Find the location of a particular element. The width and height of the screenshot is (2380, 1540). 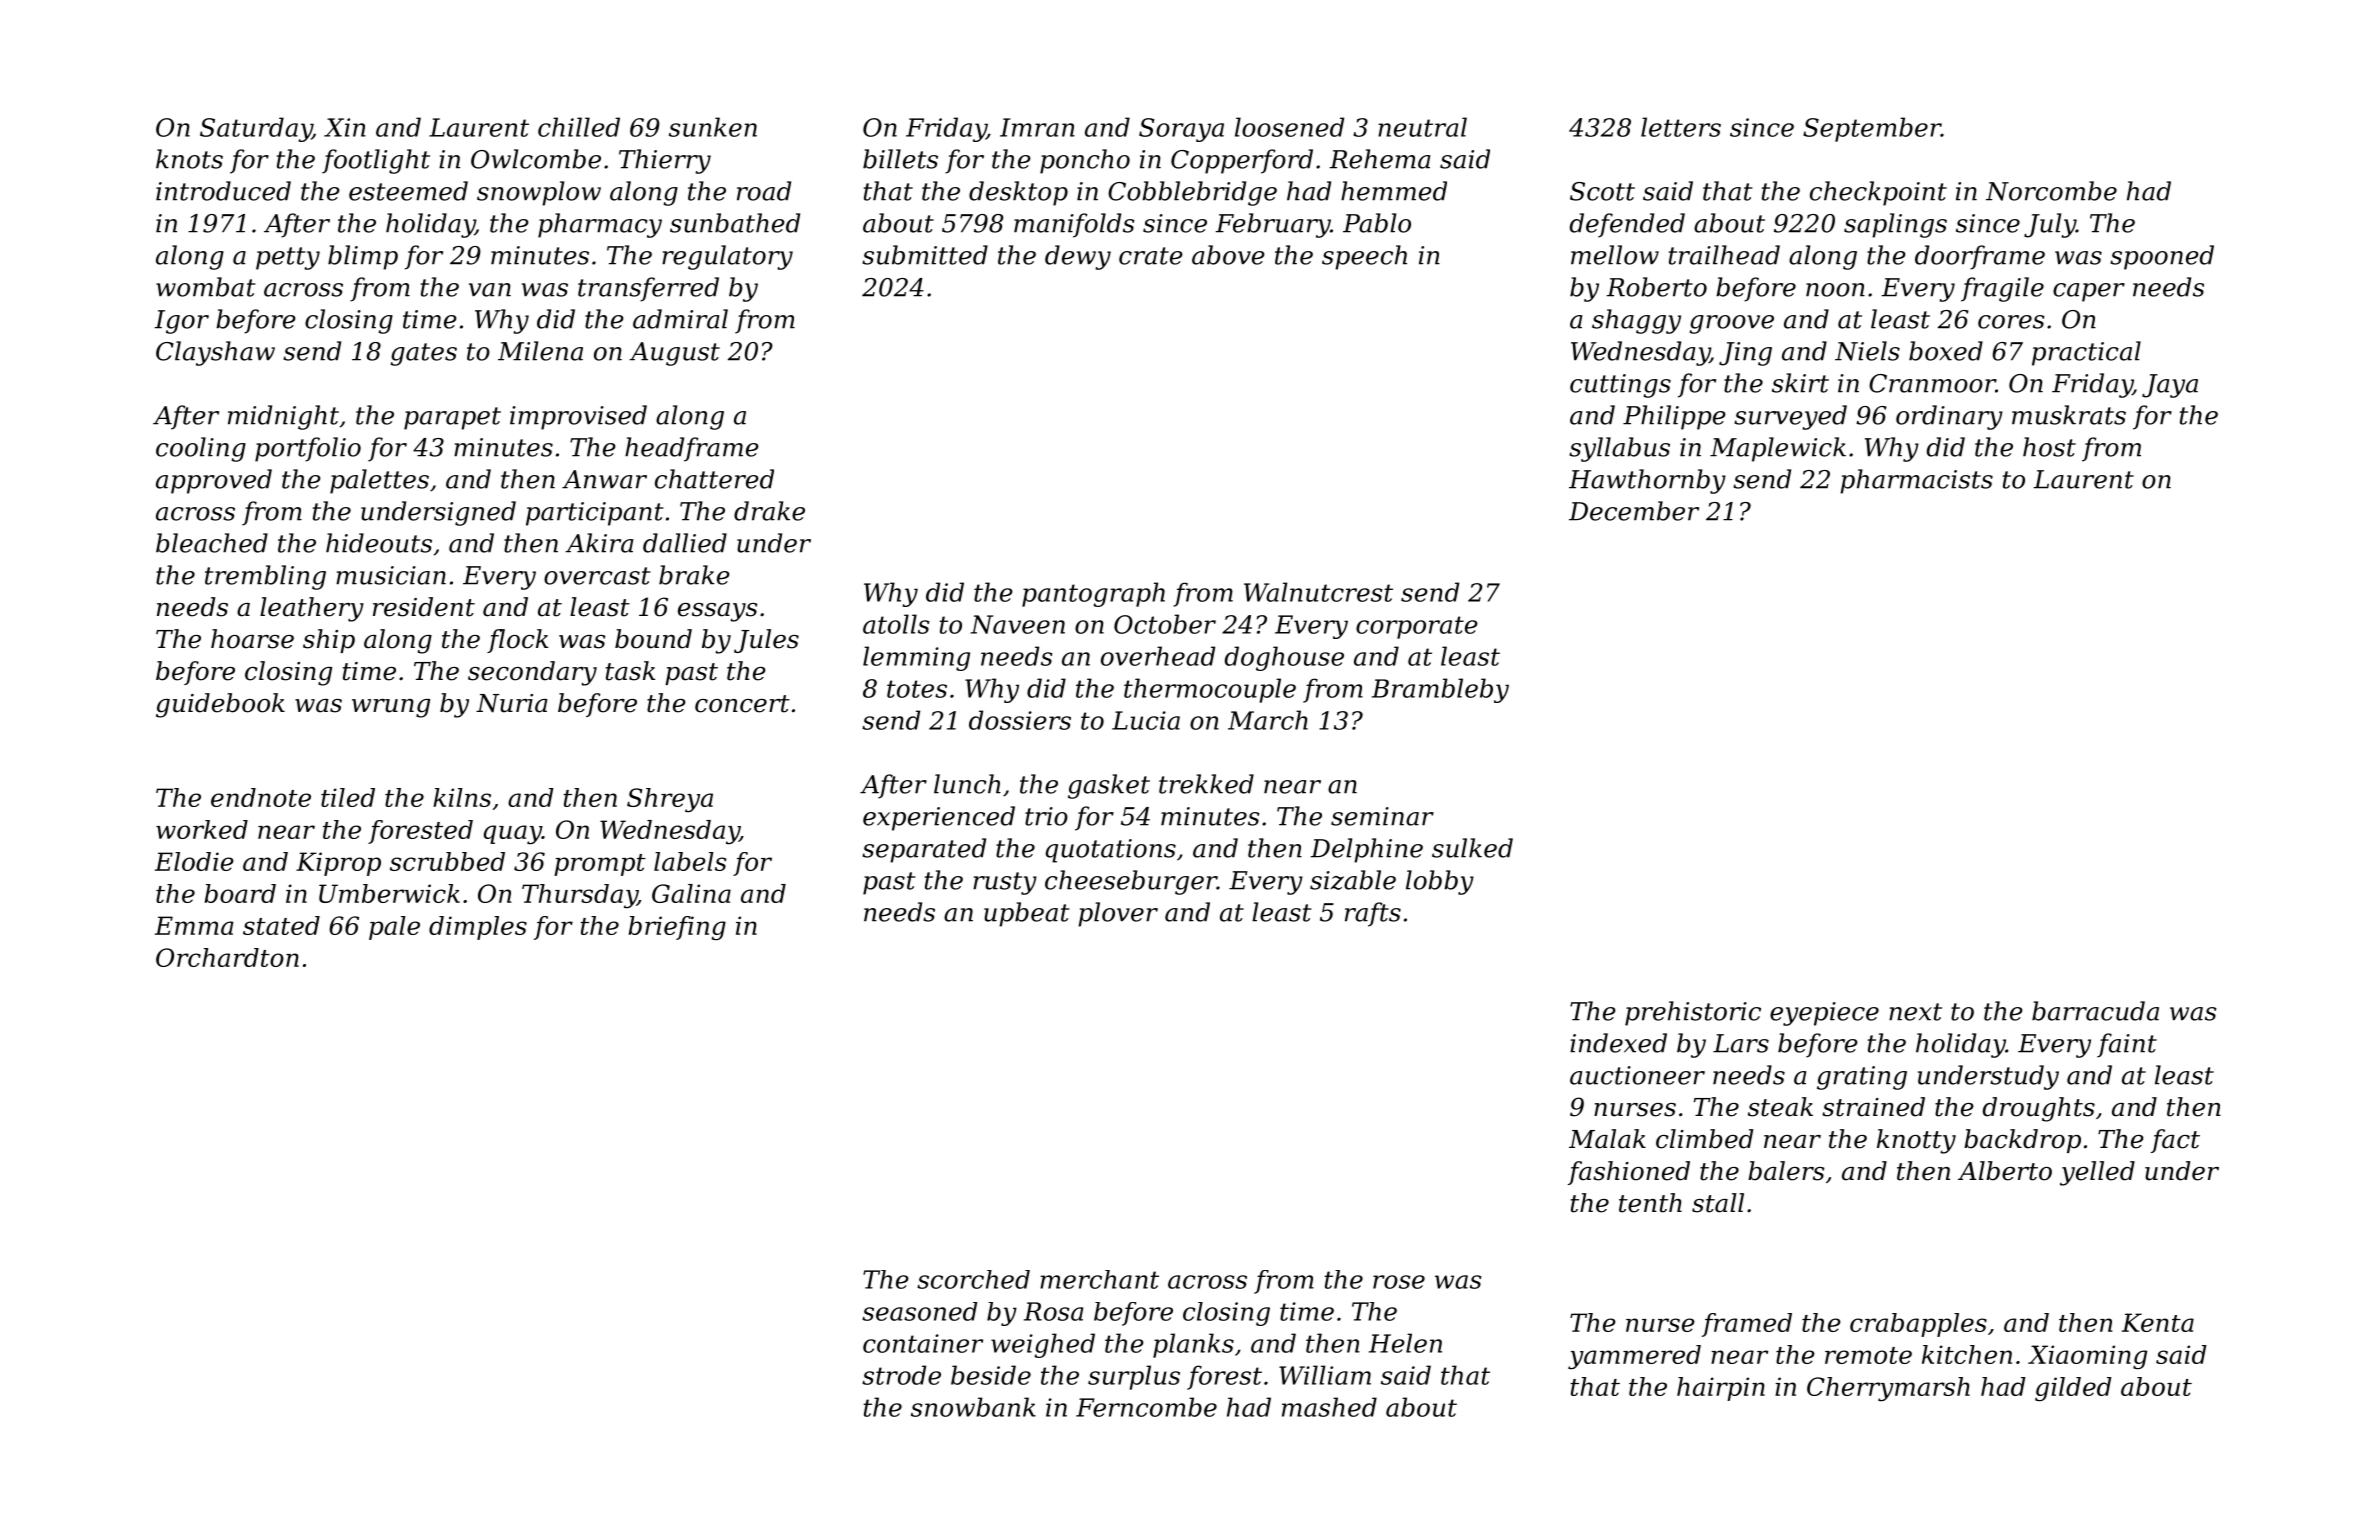

petty is located at coordinates (288, 258).
